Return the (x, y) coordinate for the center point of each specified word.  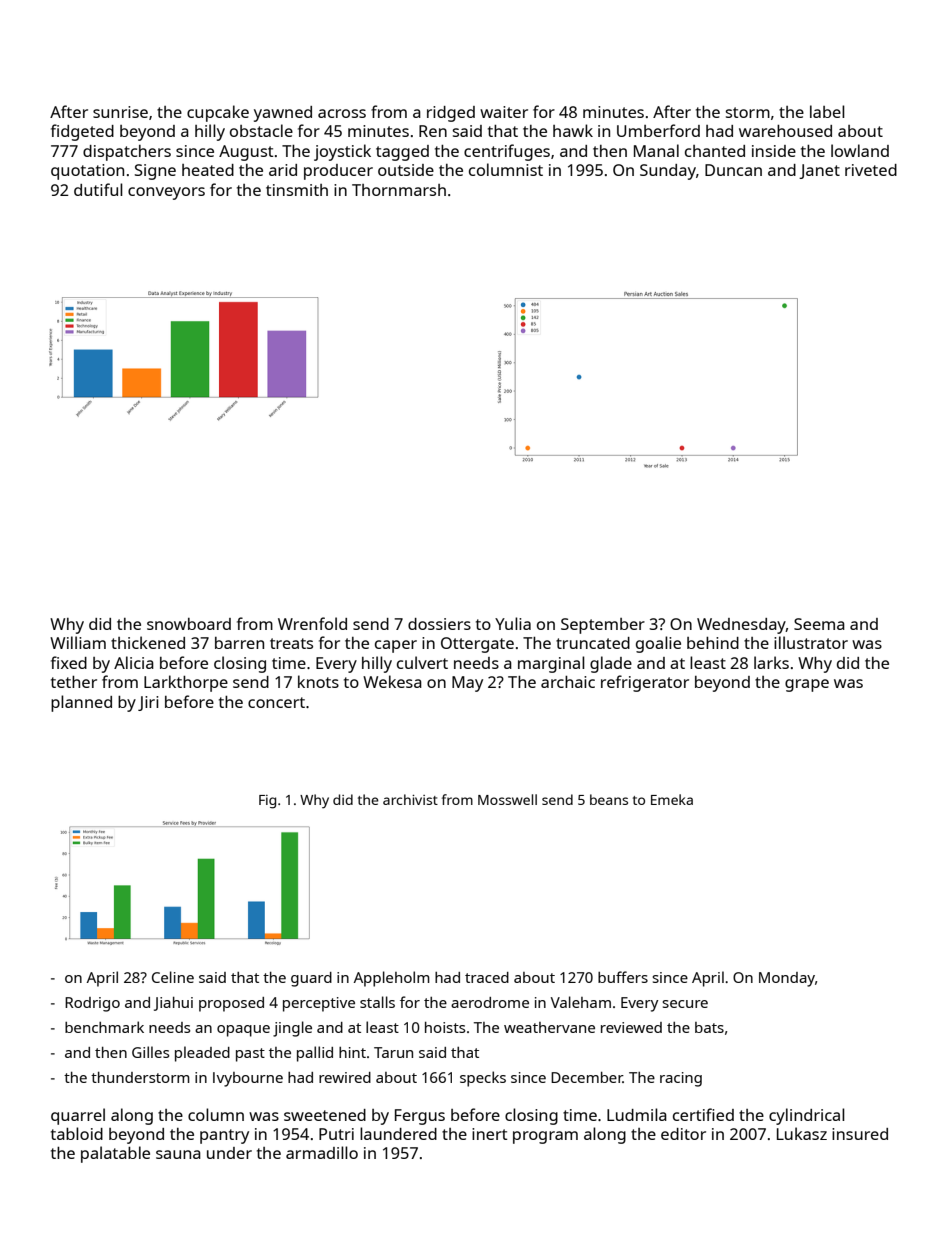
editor (683, 1134)
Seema (819, 624)
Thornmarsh (399, 190)
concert (276, 702)
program (545, 1137)
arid (283, 170)
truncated (593, 643)
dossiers (439, 624)
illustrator (811, 642)
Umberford (658, 130)
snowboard (189, 624)
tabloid (77, 1133)
